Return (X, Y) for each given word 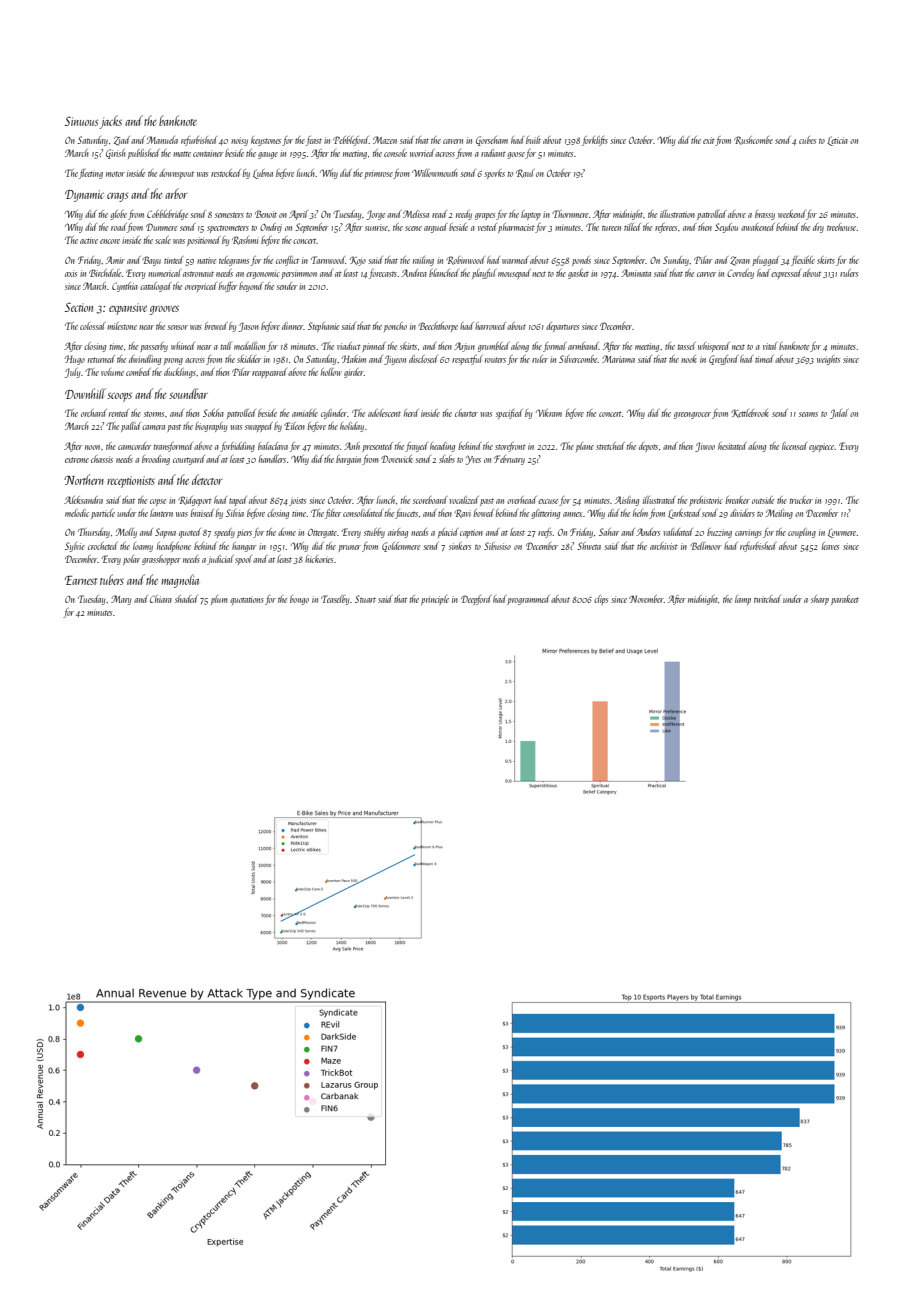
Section (79, 307)
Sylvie (75, 547)
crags (117, 197)
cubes (807, 140)
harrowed (490, 326)
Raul (525, 173)
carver (706, 274)
